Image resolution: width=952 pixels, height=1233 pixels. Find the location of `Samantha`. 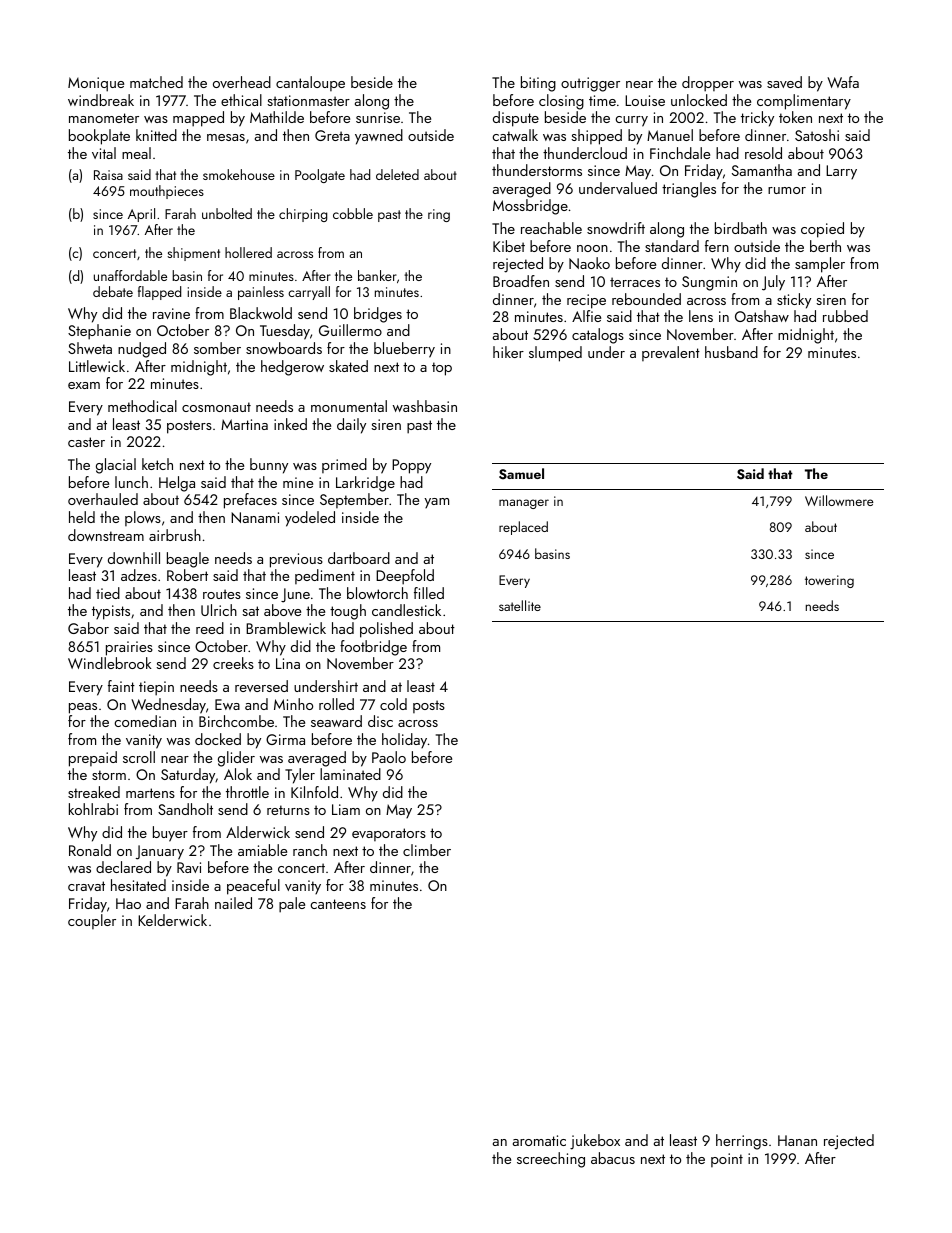

Samantha is located at coordinates (762, 170).
